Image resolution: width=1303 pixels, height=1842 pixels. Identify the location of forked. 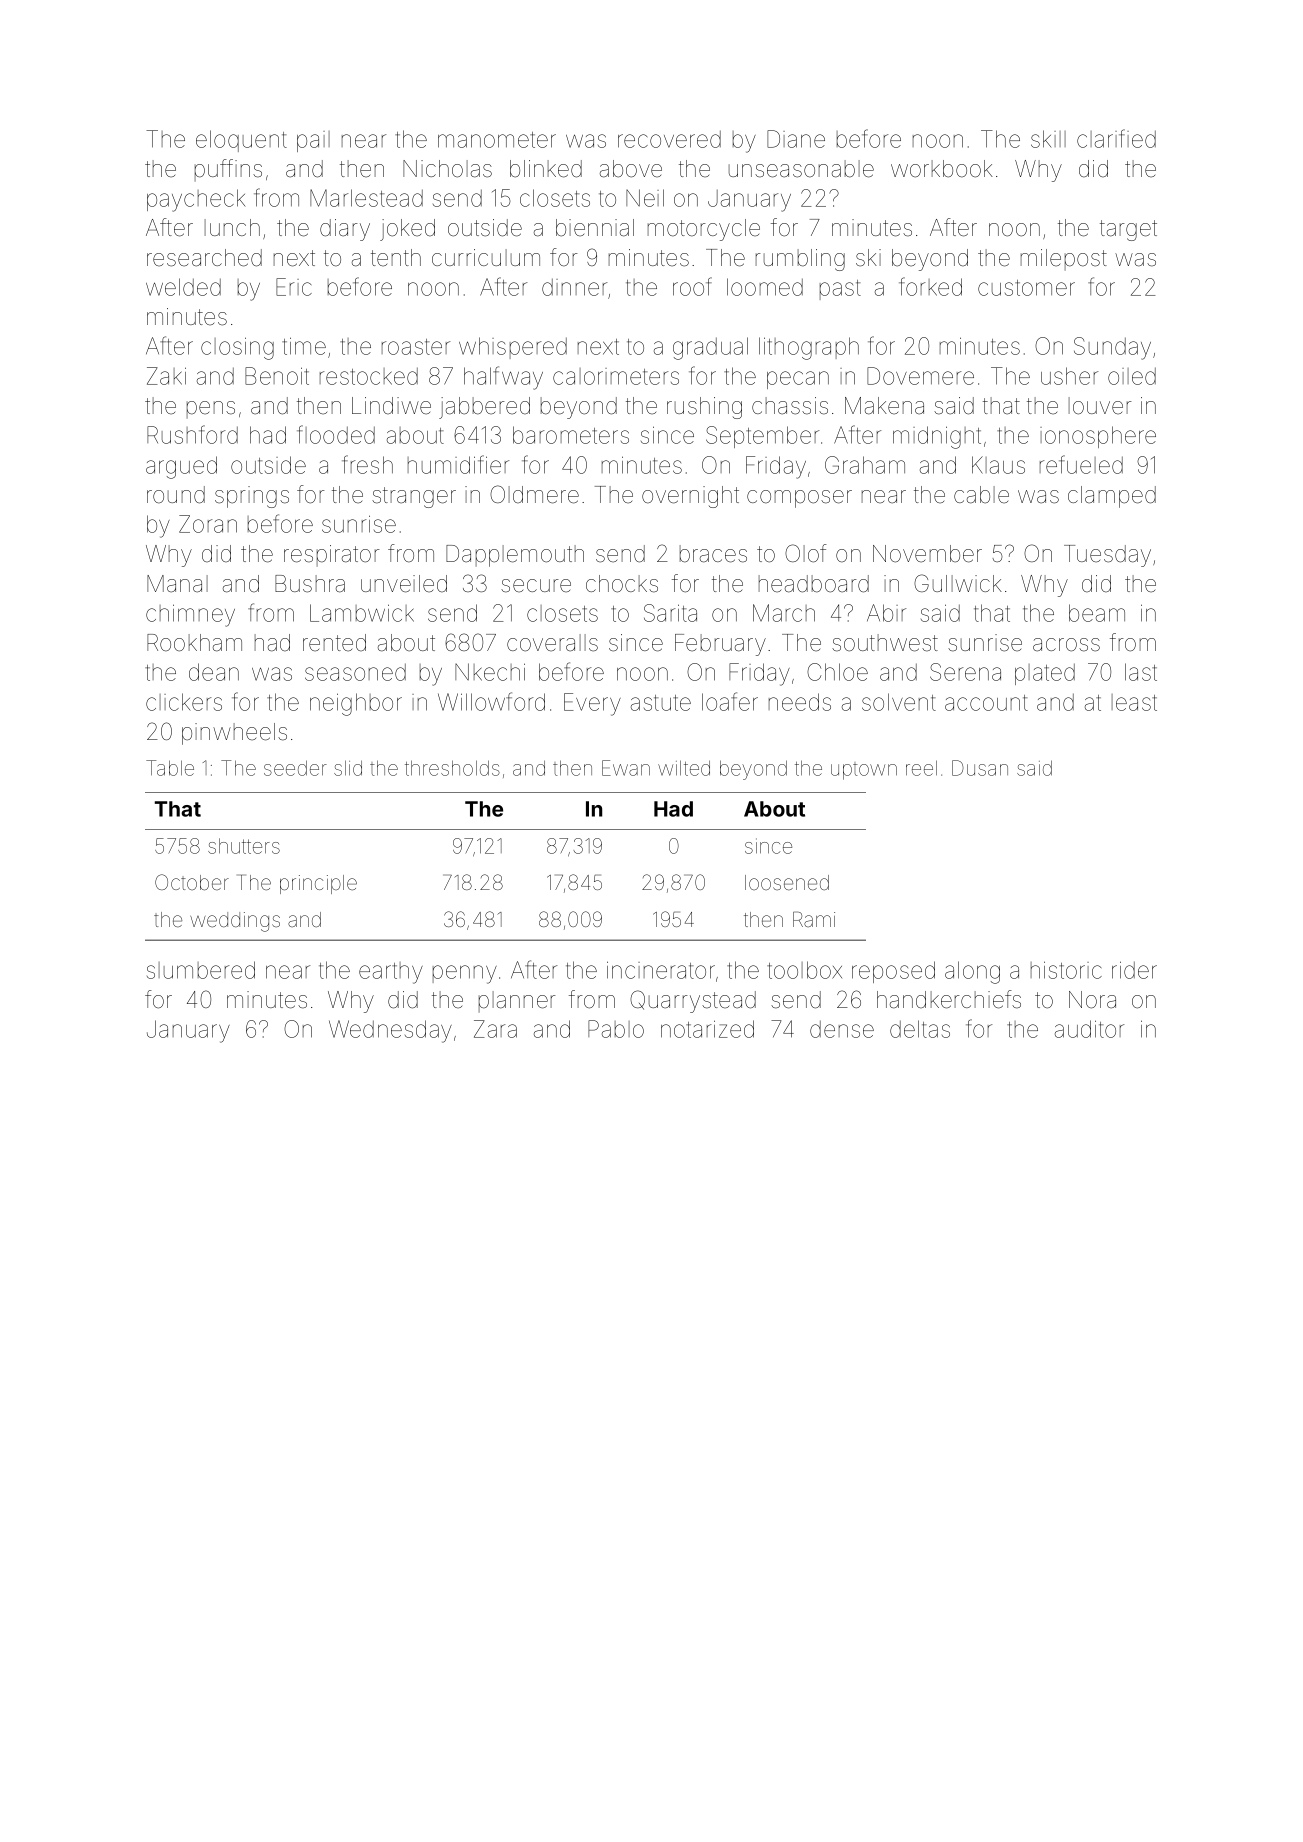
(930, 286).
